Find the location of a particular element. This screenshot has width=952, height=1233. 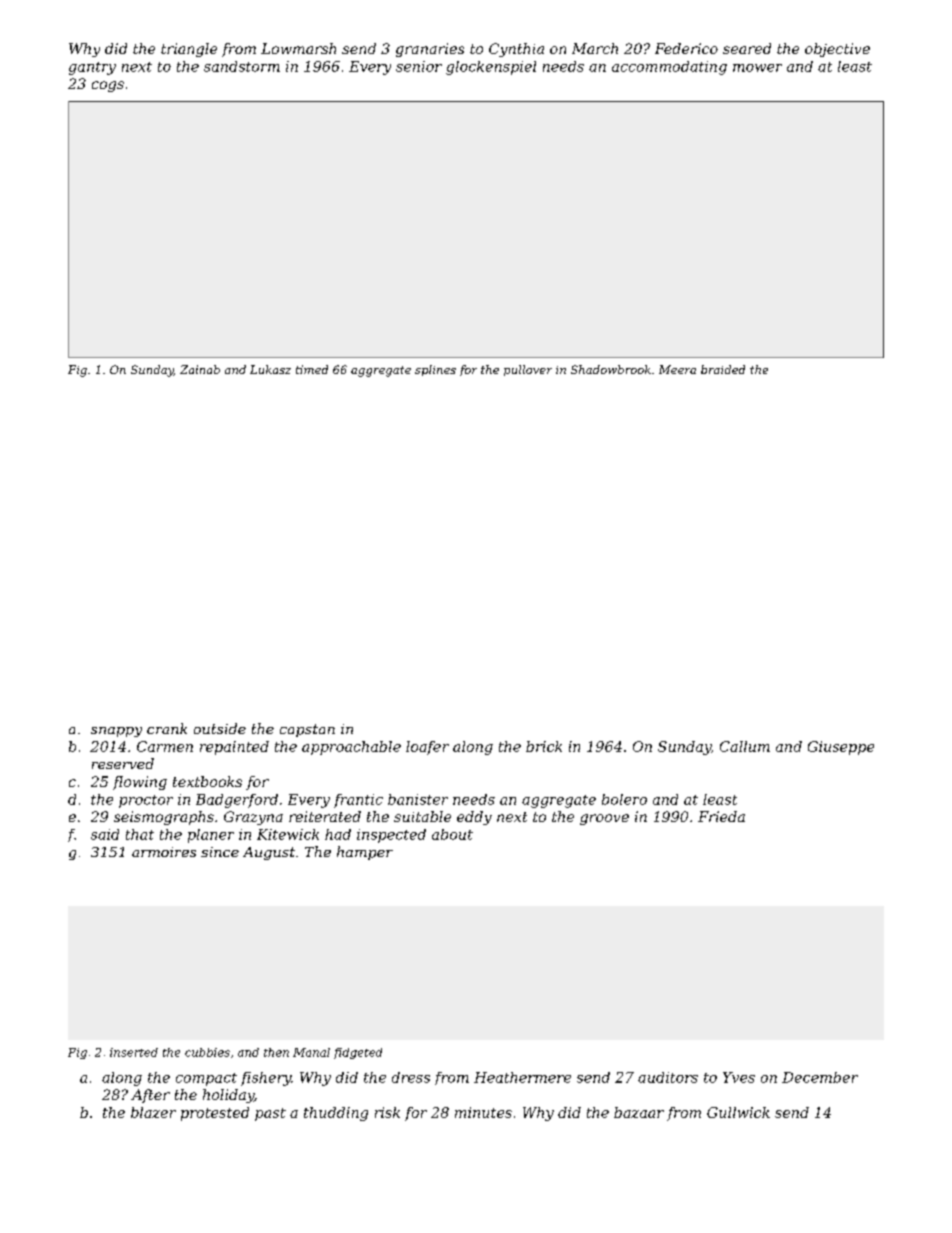

planer is located at coordinates (211, 836).
